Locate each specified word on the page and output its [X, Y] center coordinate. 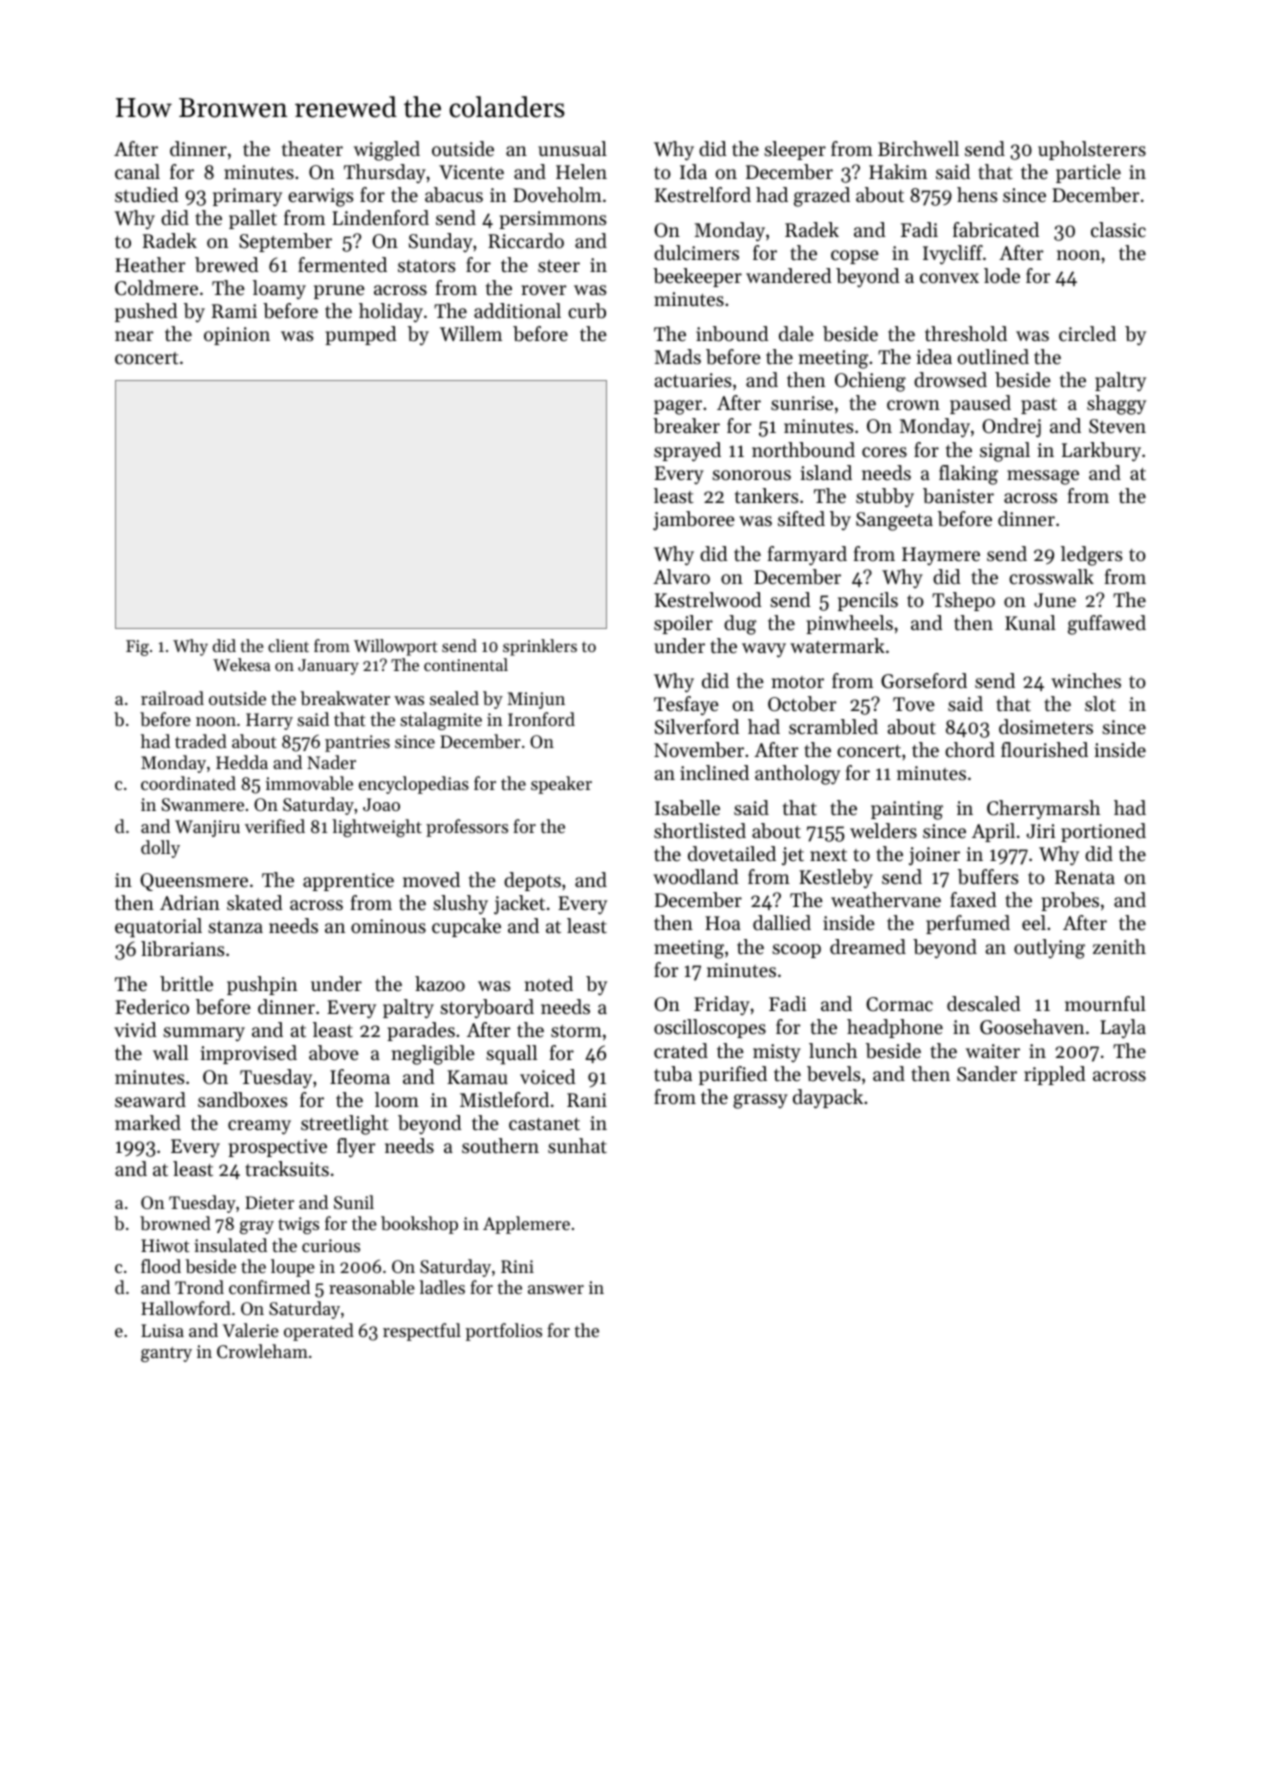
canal [137, 172]
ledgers [1092, 556]
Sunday [441, 242]
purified [733, 1075]
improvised [249, 1054]
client [288, 645]
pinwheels [849, 624]
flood [161, 1266]
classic [1118, 230]
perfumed [968, 924]
